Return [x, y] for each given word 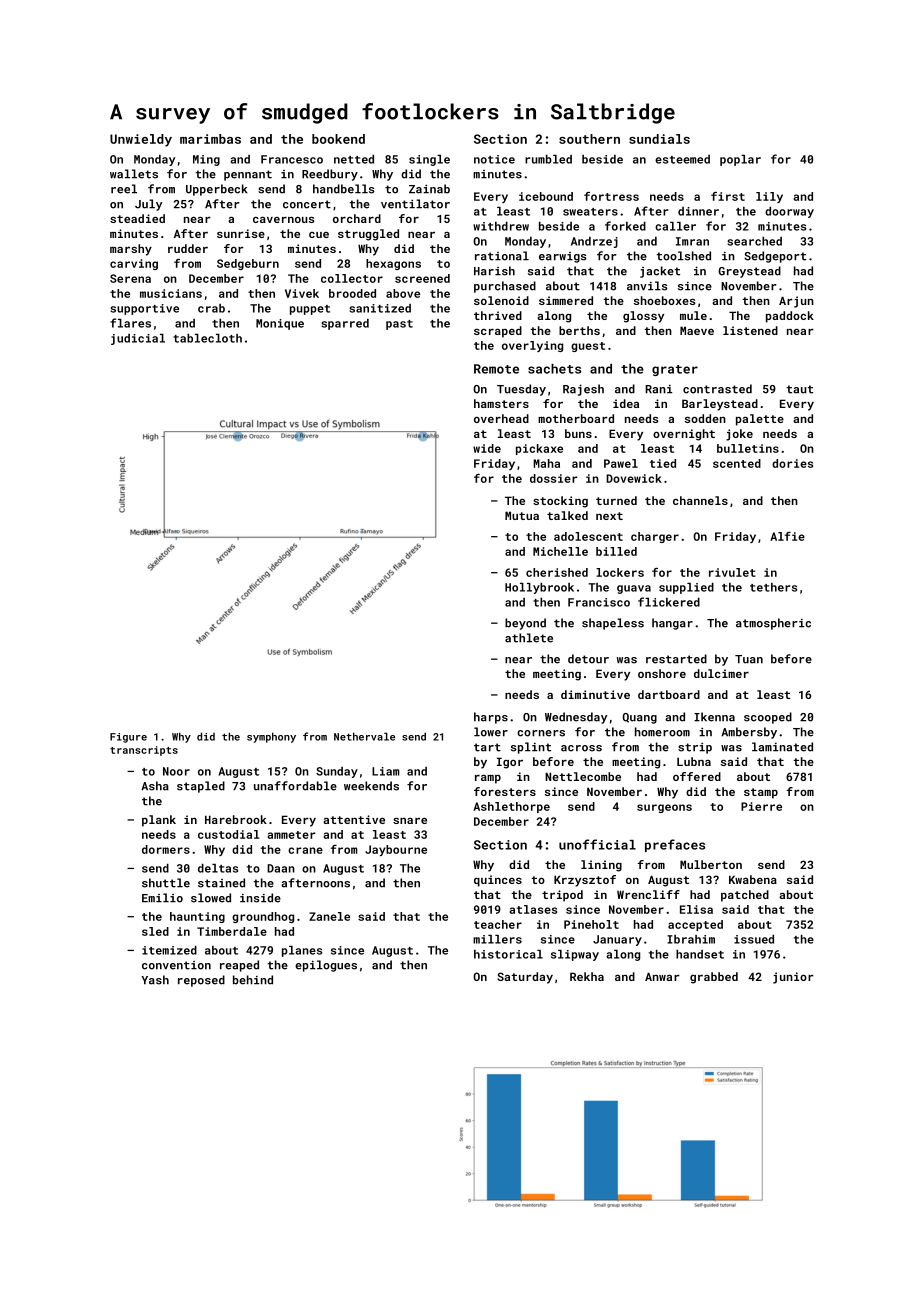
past [399, 325]
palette [760, 420]
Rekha [587, 976]
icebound [546, 196]
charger [655, 537]
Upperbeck [217, 190]
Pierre [761, 806]
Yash [155, 980]
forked [625, 226]
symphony [271, 737]
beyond [525, 624]
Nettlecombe [583, 776]
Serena [130, 278]
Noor [176, 771]
